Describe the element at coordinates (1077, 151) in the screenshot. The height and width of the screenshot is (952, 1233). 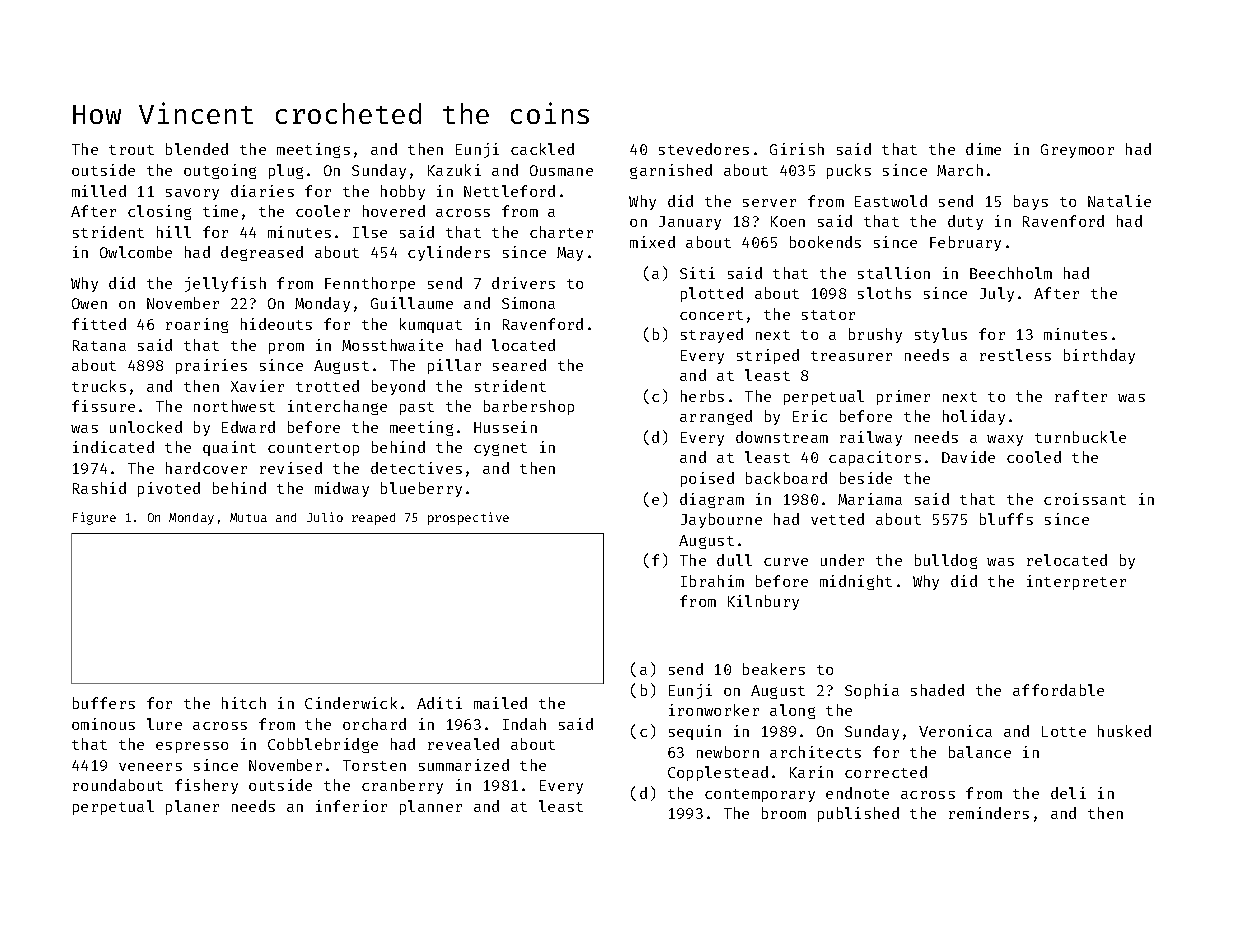
I see `Greymoor` at that location.
